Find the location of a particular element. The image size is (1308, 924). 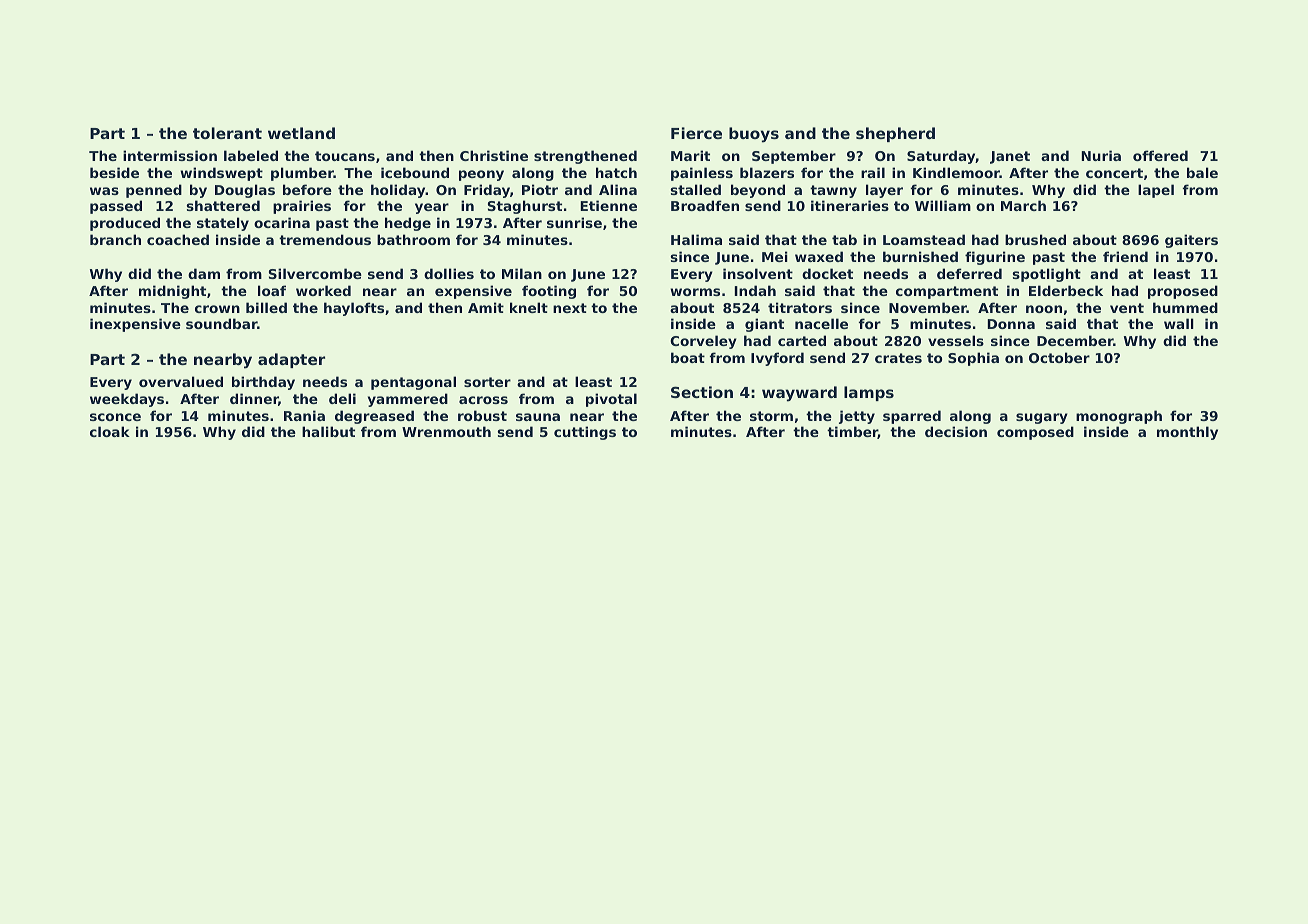

carted is located at coordinates (802, 340).
